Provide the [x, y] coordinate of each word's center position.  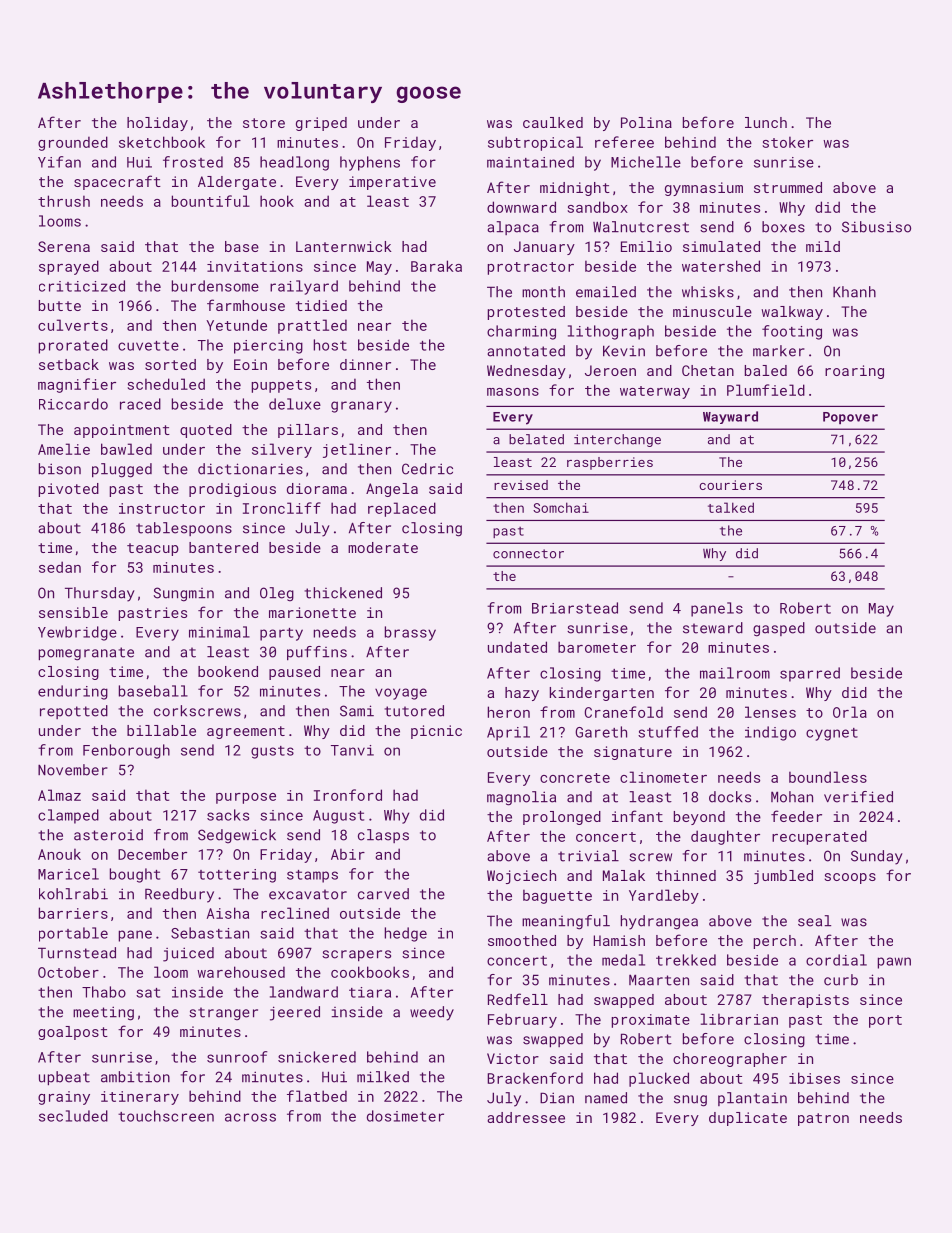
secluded [73, 1116]
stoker [787, 142]
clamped [68, 816]
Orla [850, 712]
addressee [526, 1117]
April [508, 733]
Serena [64, 246]
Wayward [730, 417]
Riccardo [73, 404]
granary [361, 407]
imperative [392, 183]
